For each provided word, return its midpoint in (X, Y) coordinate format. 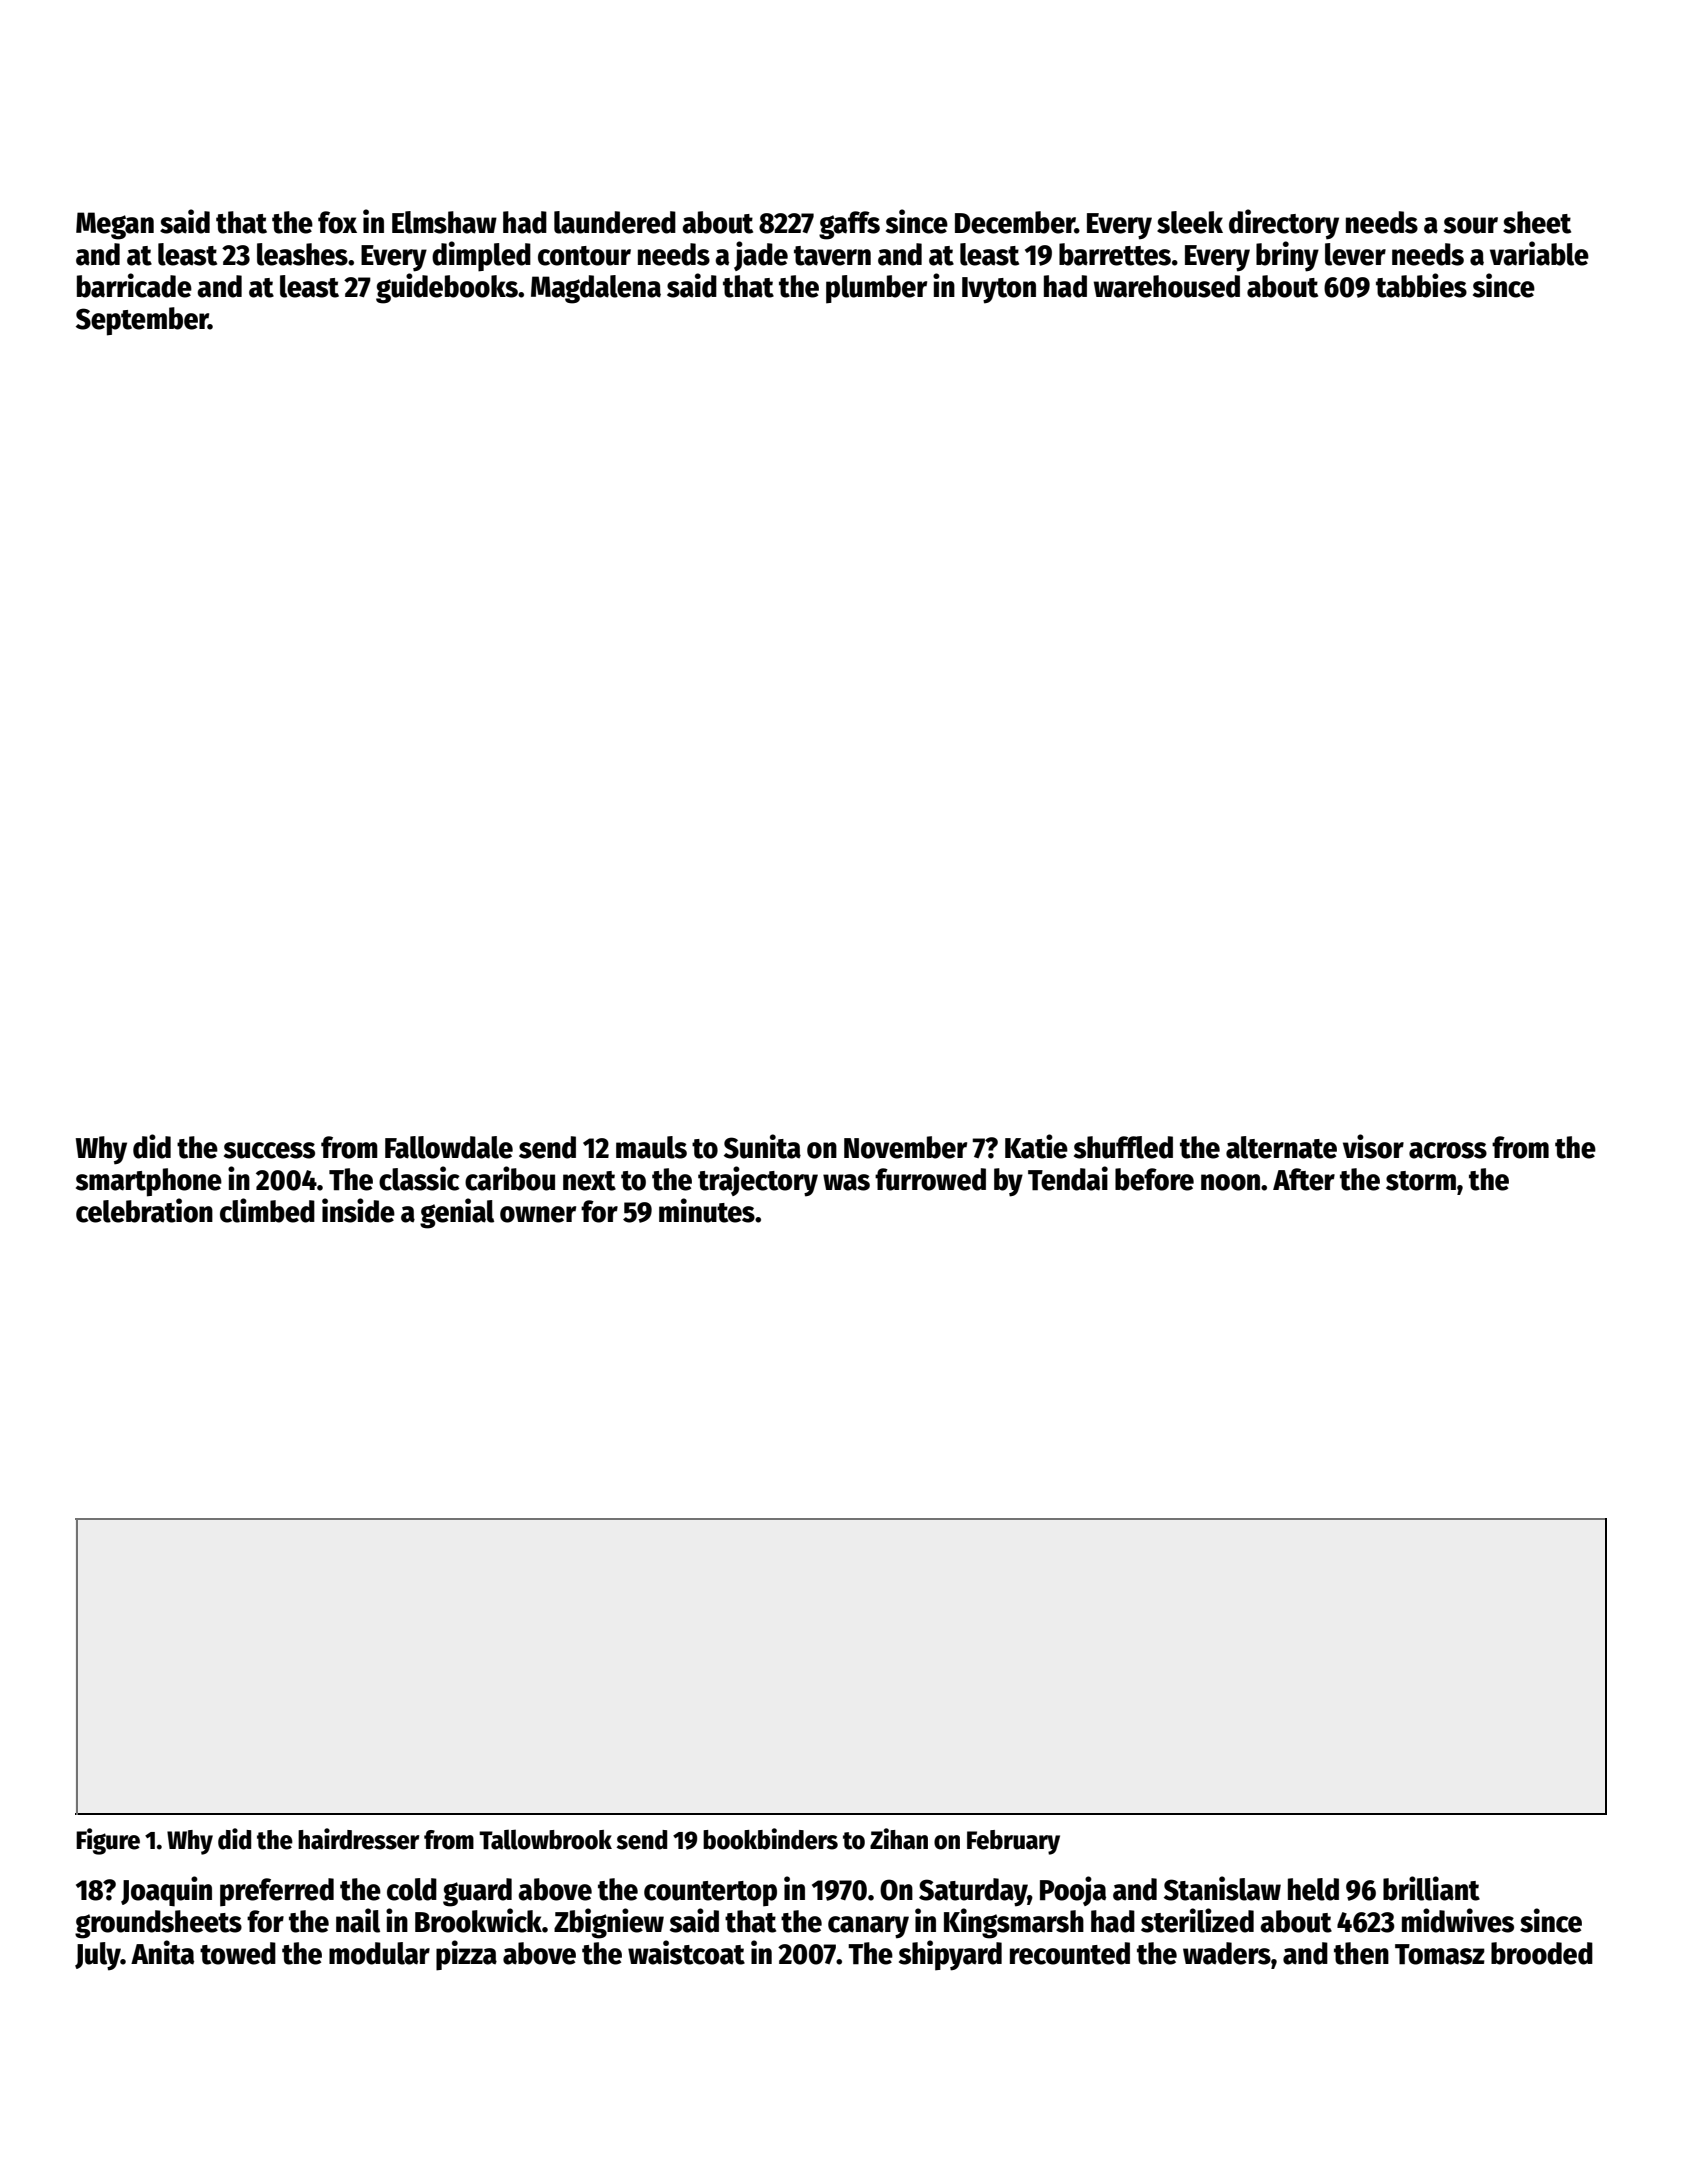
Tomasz (1440, 1954)
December (1015, 222)
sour (1471, 225)
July (98, 1956)
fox (337, 222)
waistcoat (686, 1952)
